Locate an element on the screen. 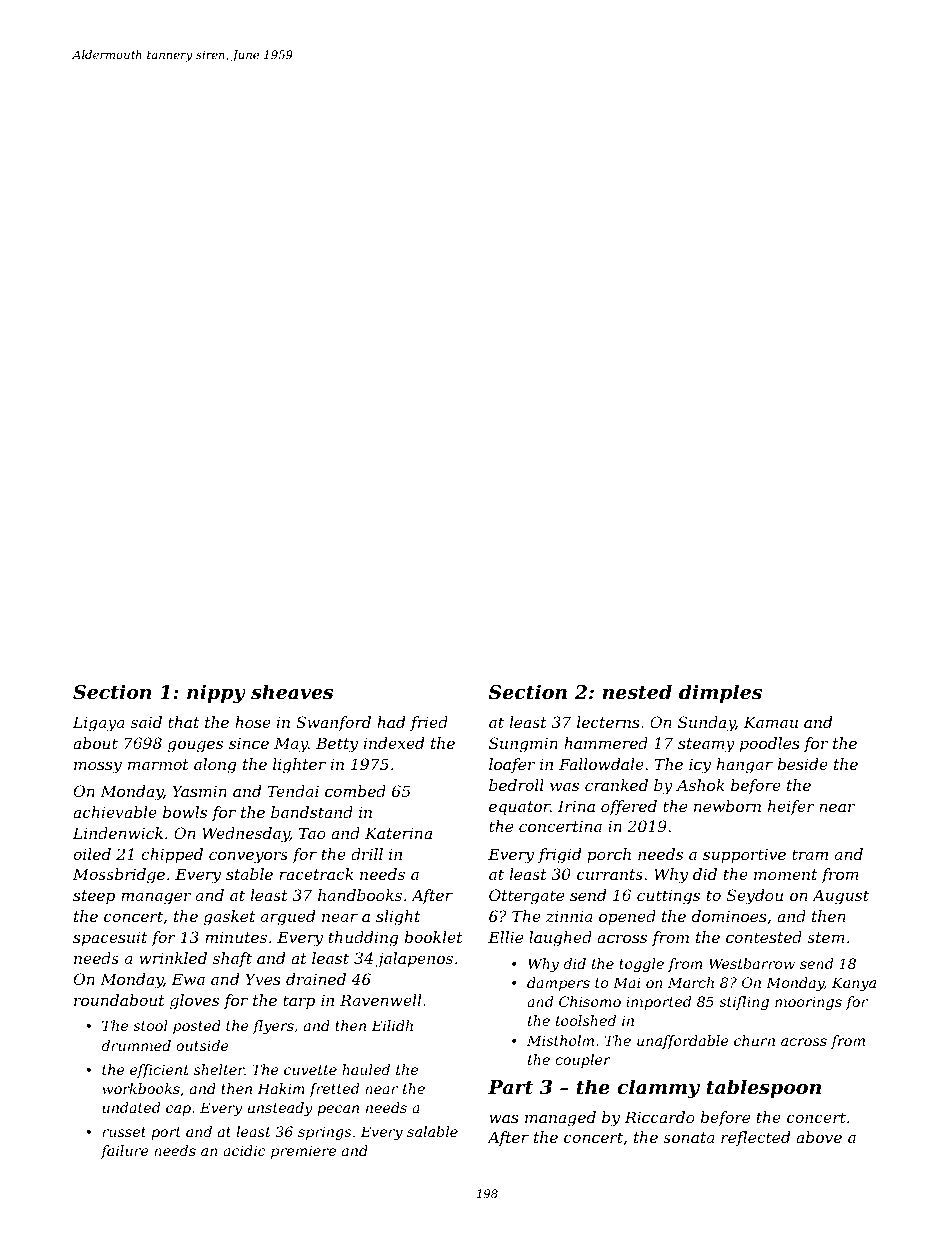 The height and width of the screenshot is (1233, 952). booklet is located at coordinates (434, 937).
